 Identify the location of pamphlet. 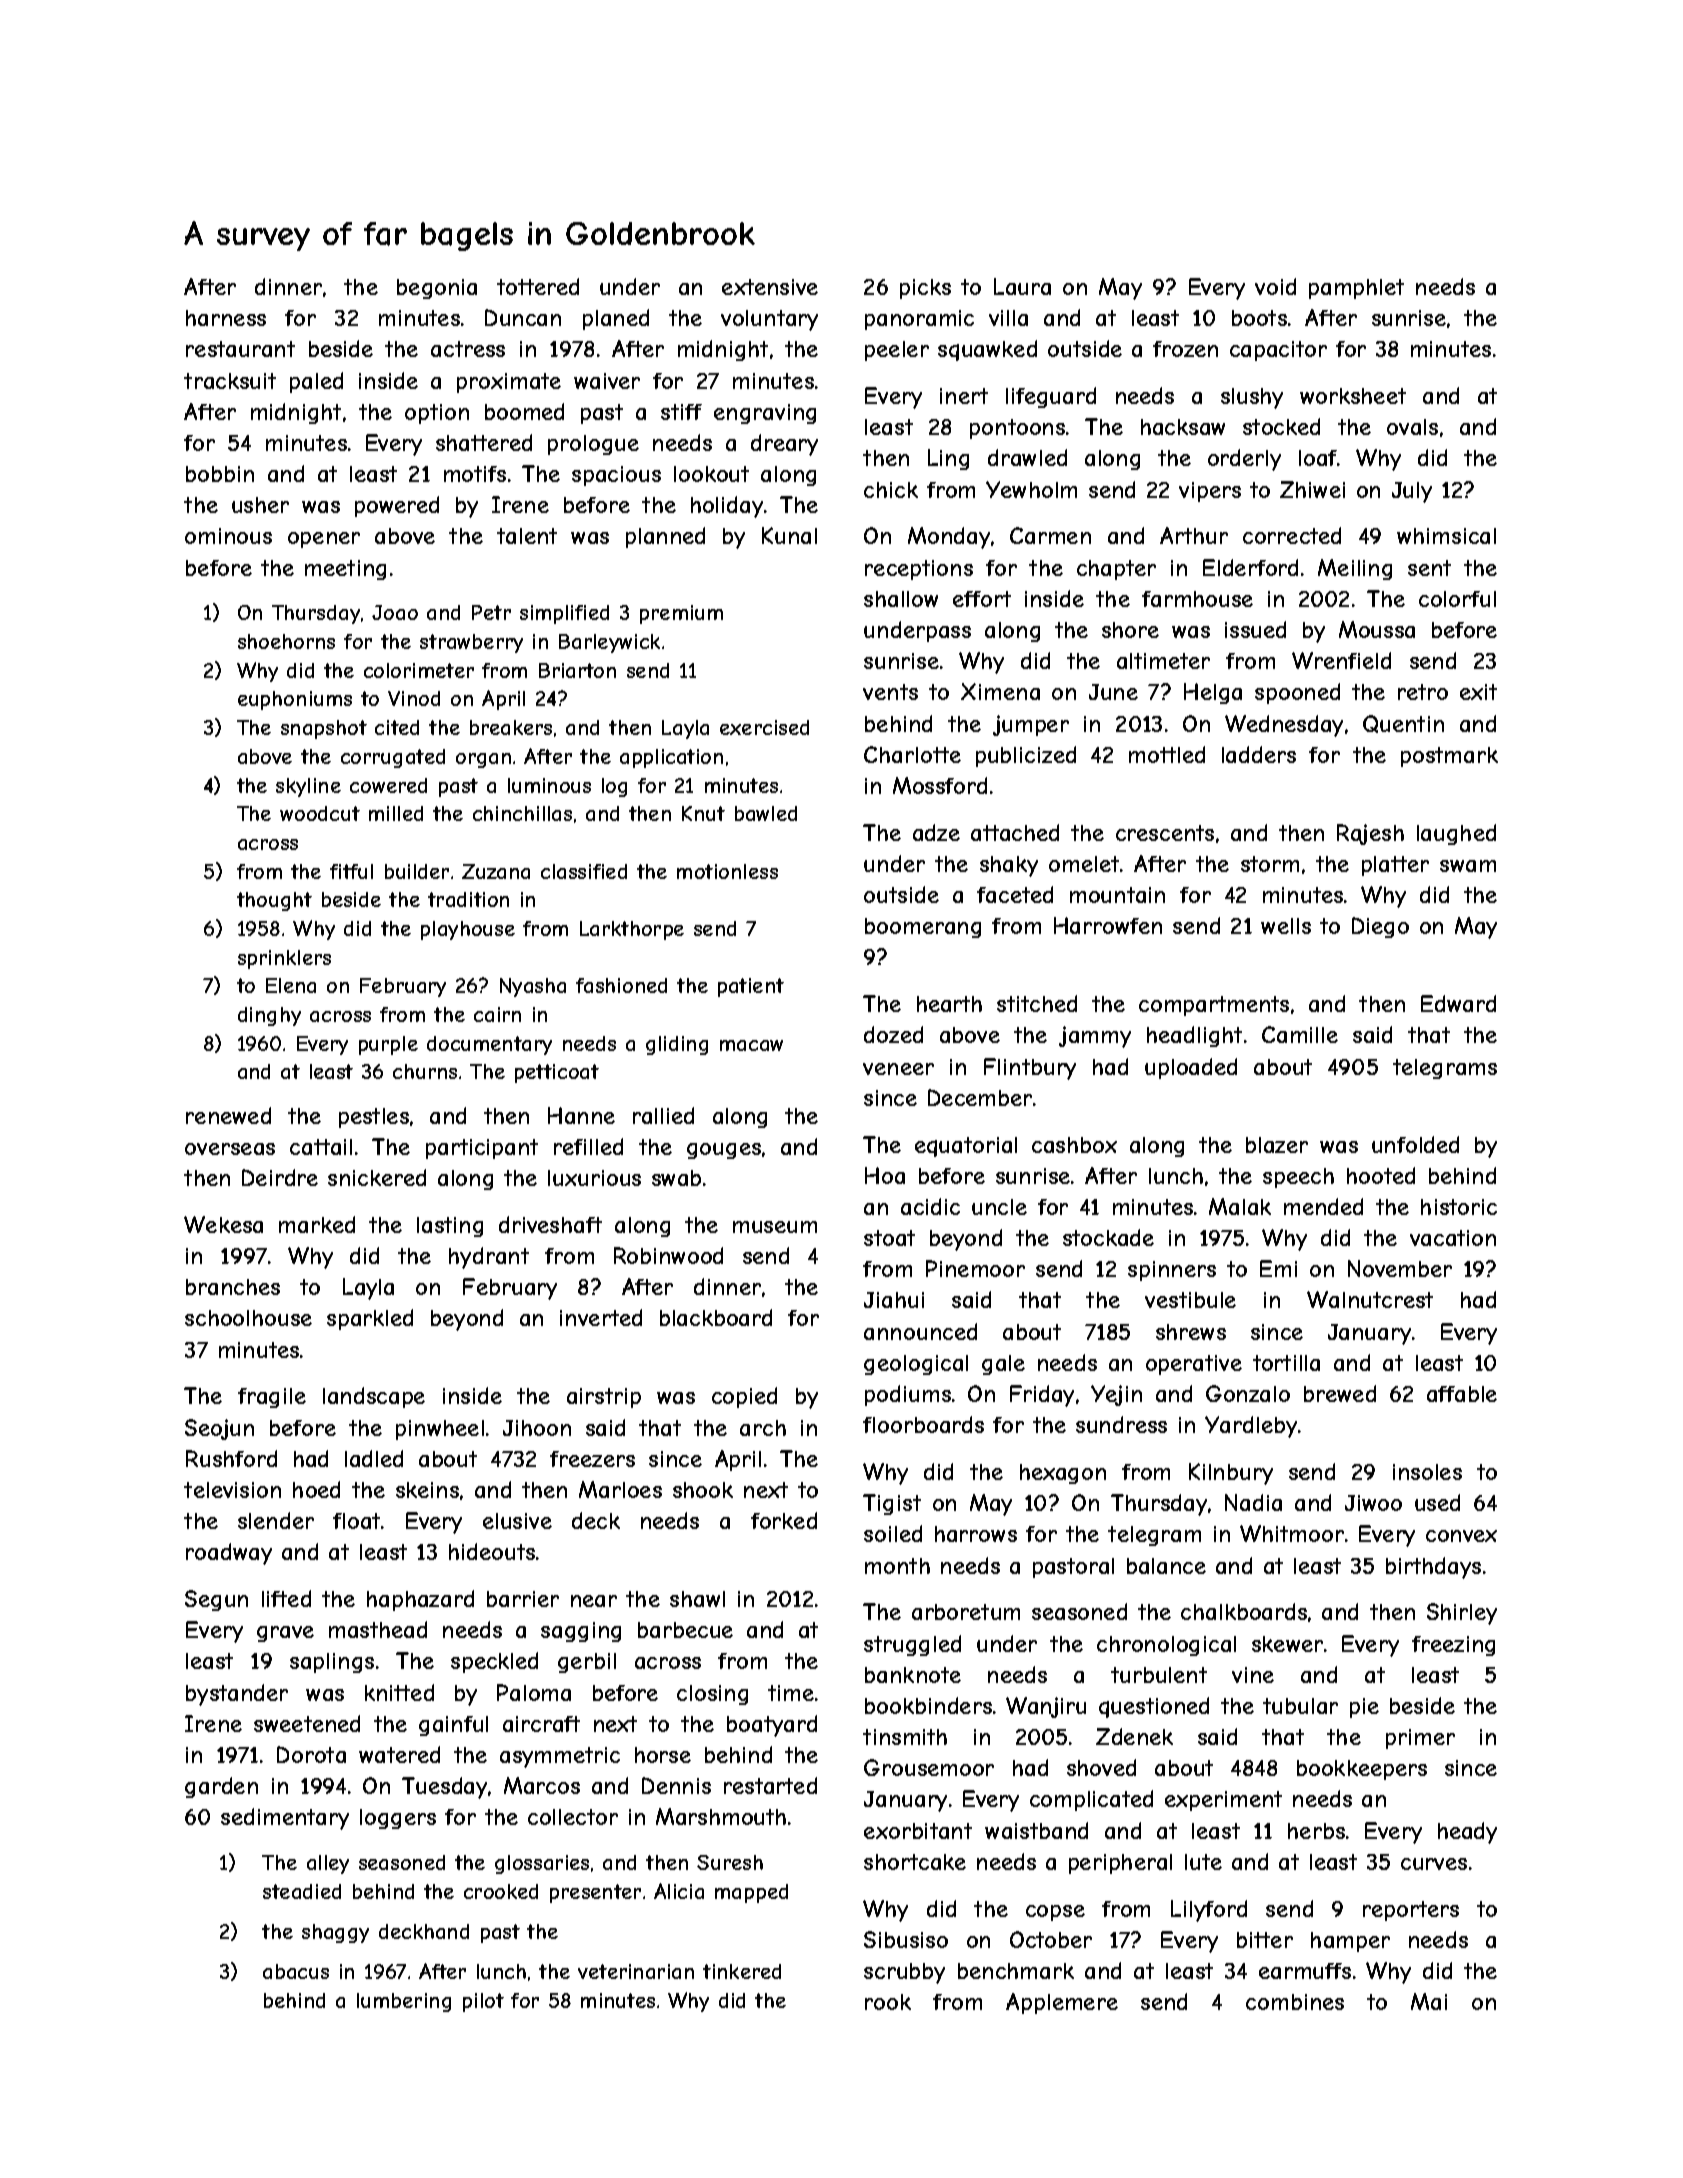
(1356, 289).
